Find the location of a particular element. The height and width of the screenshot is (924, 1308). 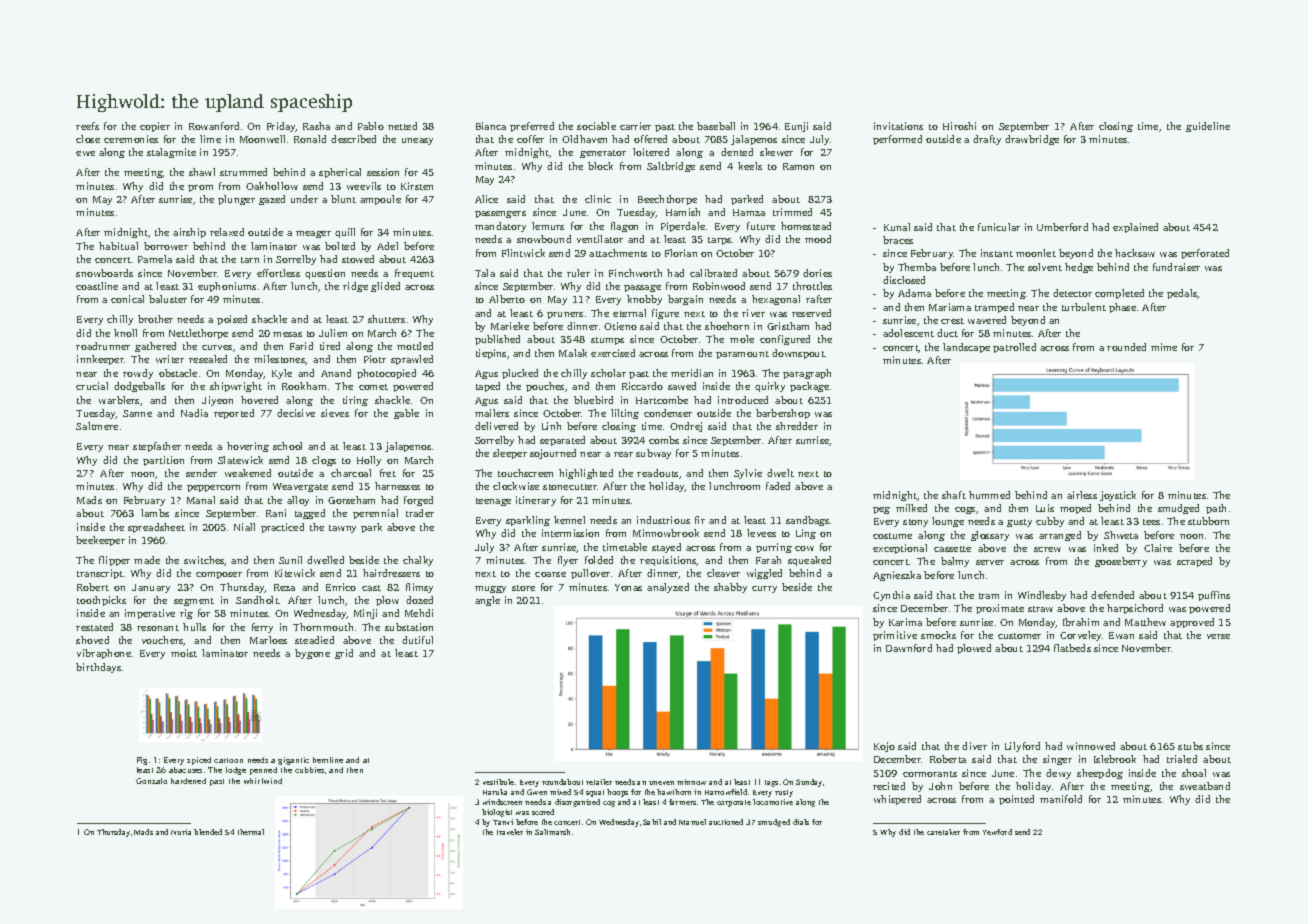

restated is located at coordinates (94, 627).
